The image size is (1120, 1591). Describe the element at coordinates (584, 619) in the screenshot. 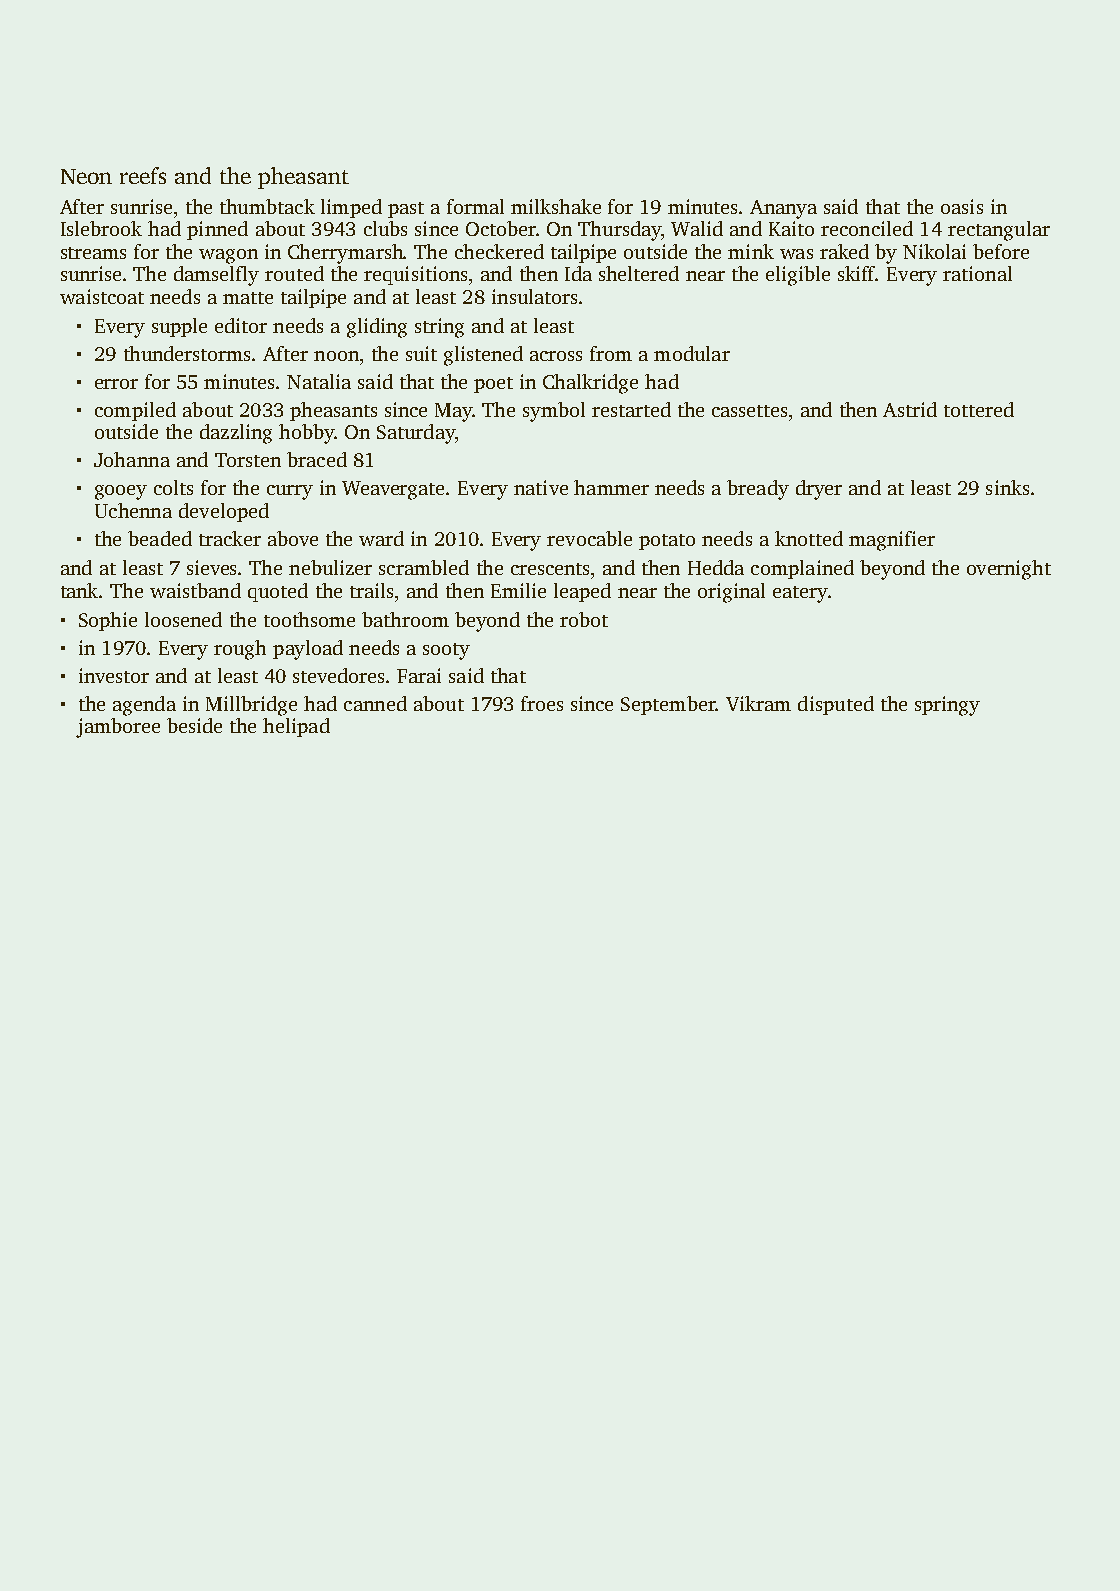

I see `robot` at that location.
